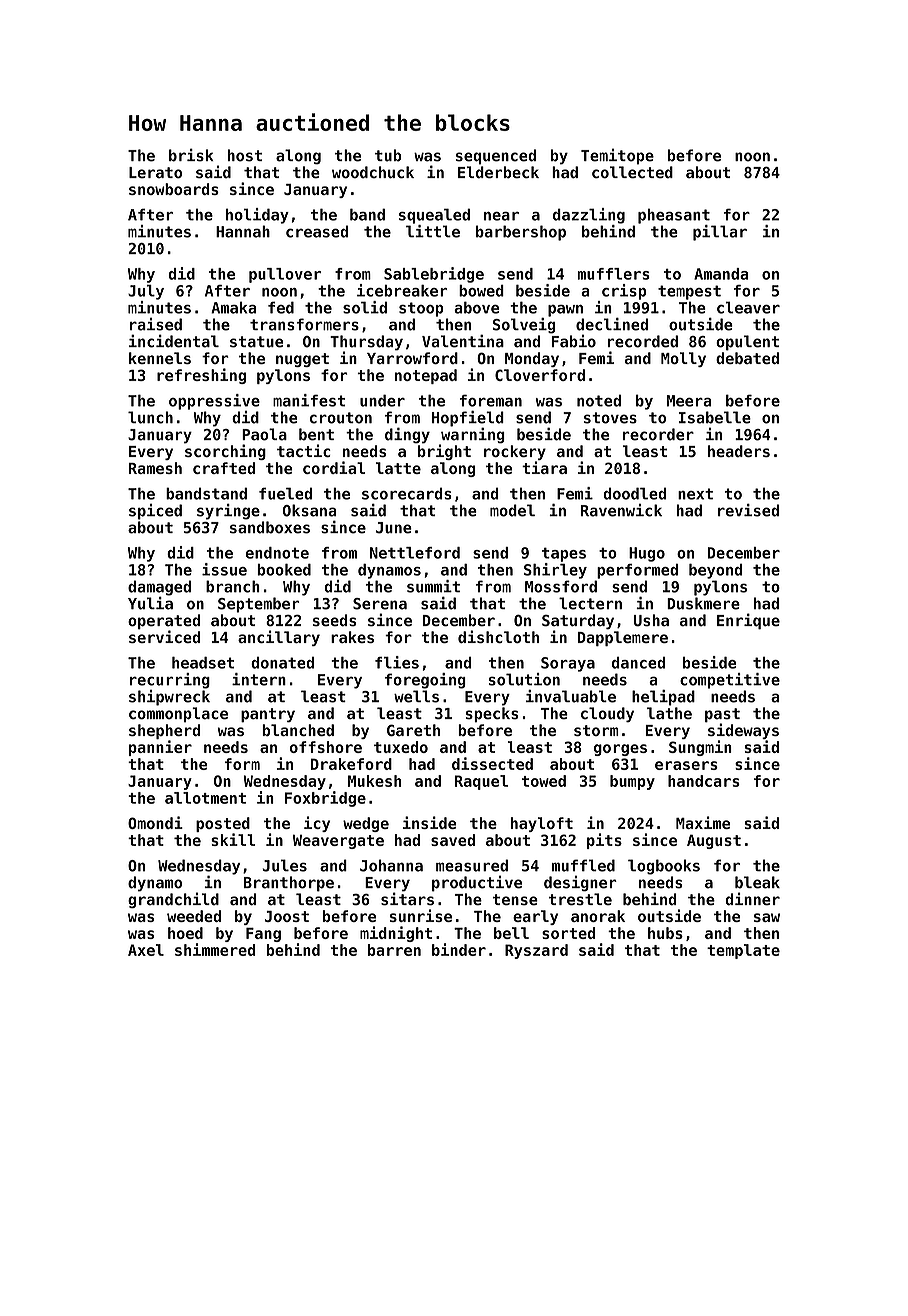 This page has height=1316, width=908. Describe the element at coordinates (191, 155) in the page. I see `brisk` at that location.
